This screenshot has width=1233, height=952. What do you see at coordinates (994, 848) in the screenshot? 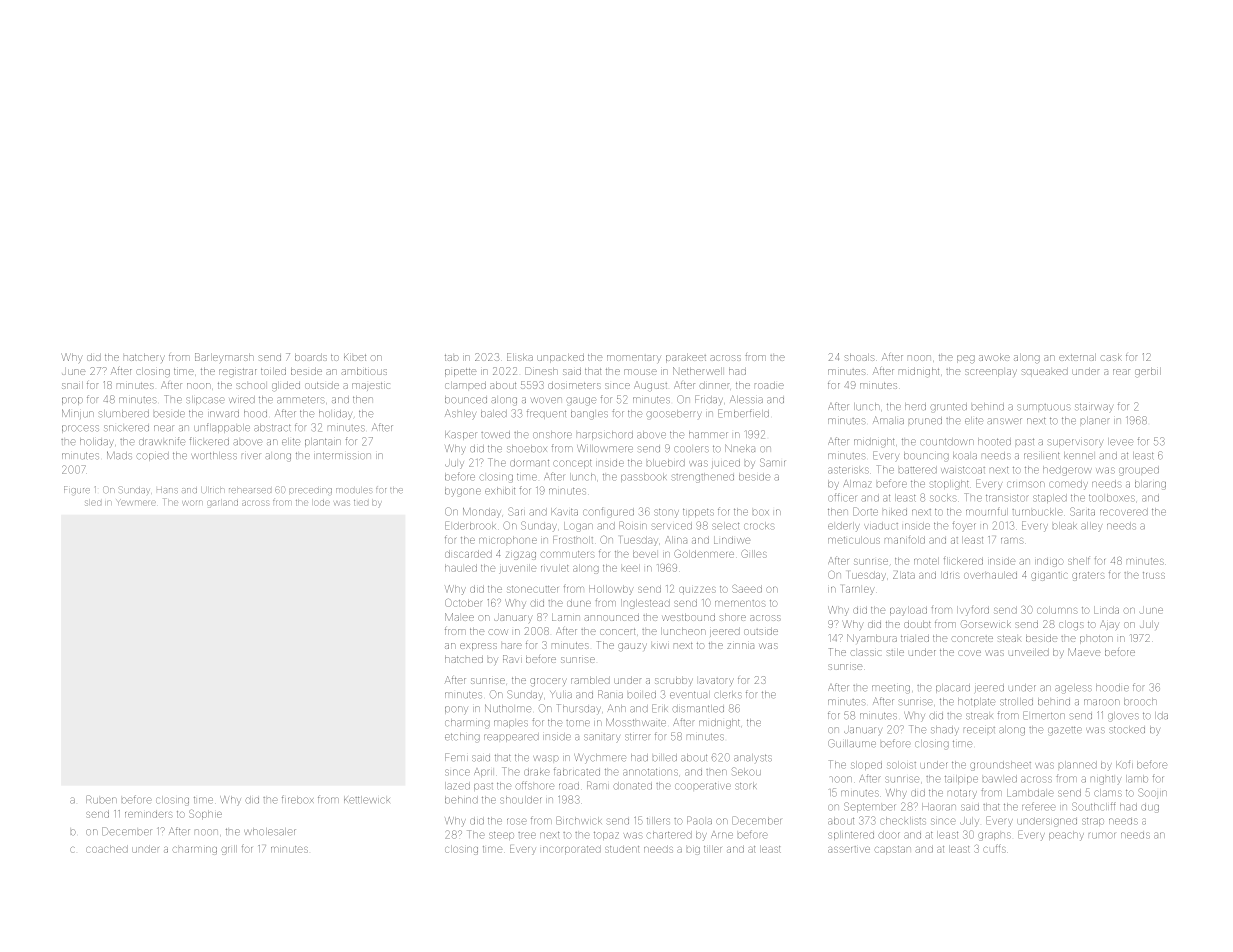
I see `cuffs` at bounding box center [994, 848].
